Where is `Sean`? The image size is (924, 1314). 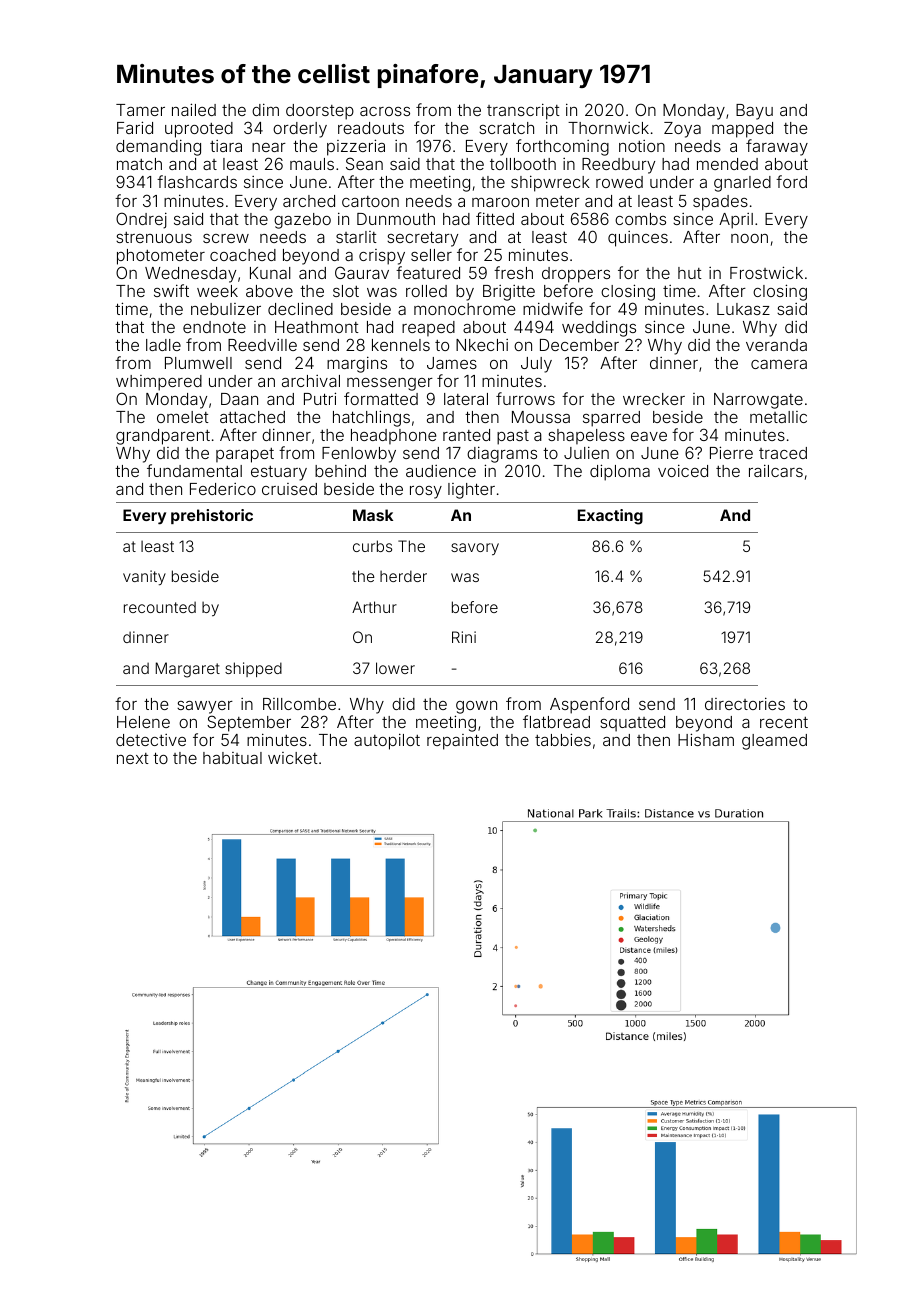
Sean is located at coordinates (364, 163).
